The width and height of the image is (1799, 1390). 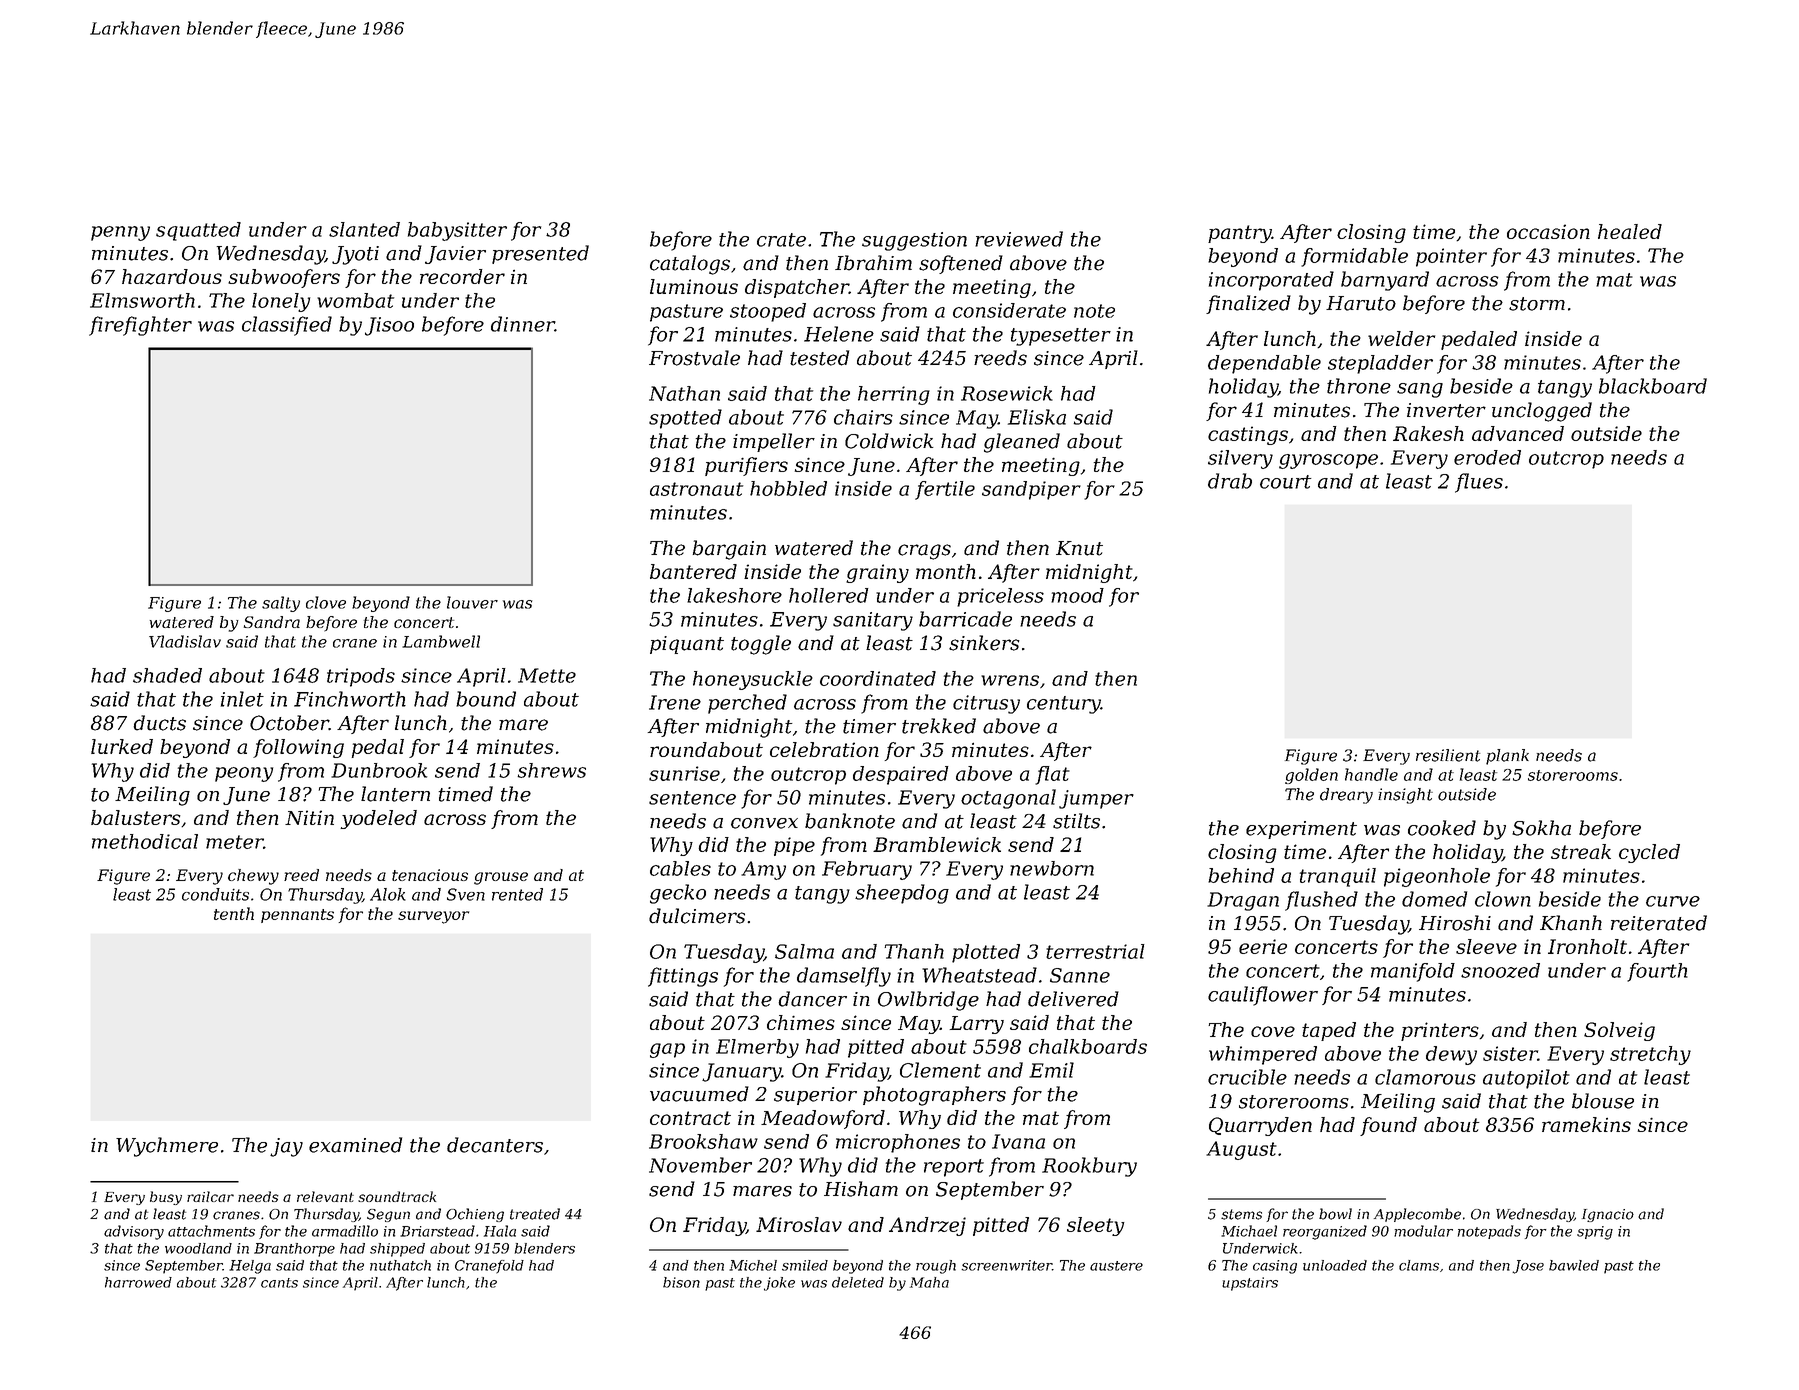 What do you see at coordinates (1240, 234) in the image?
I see `pantry` at bounding box center [1240, 234].
